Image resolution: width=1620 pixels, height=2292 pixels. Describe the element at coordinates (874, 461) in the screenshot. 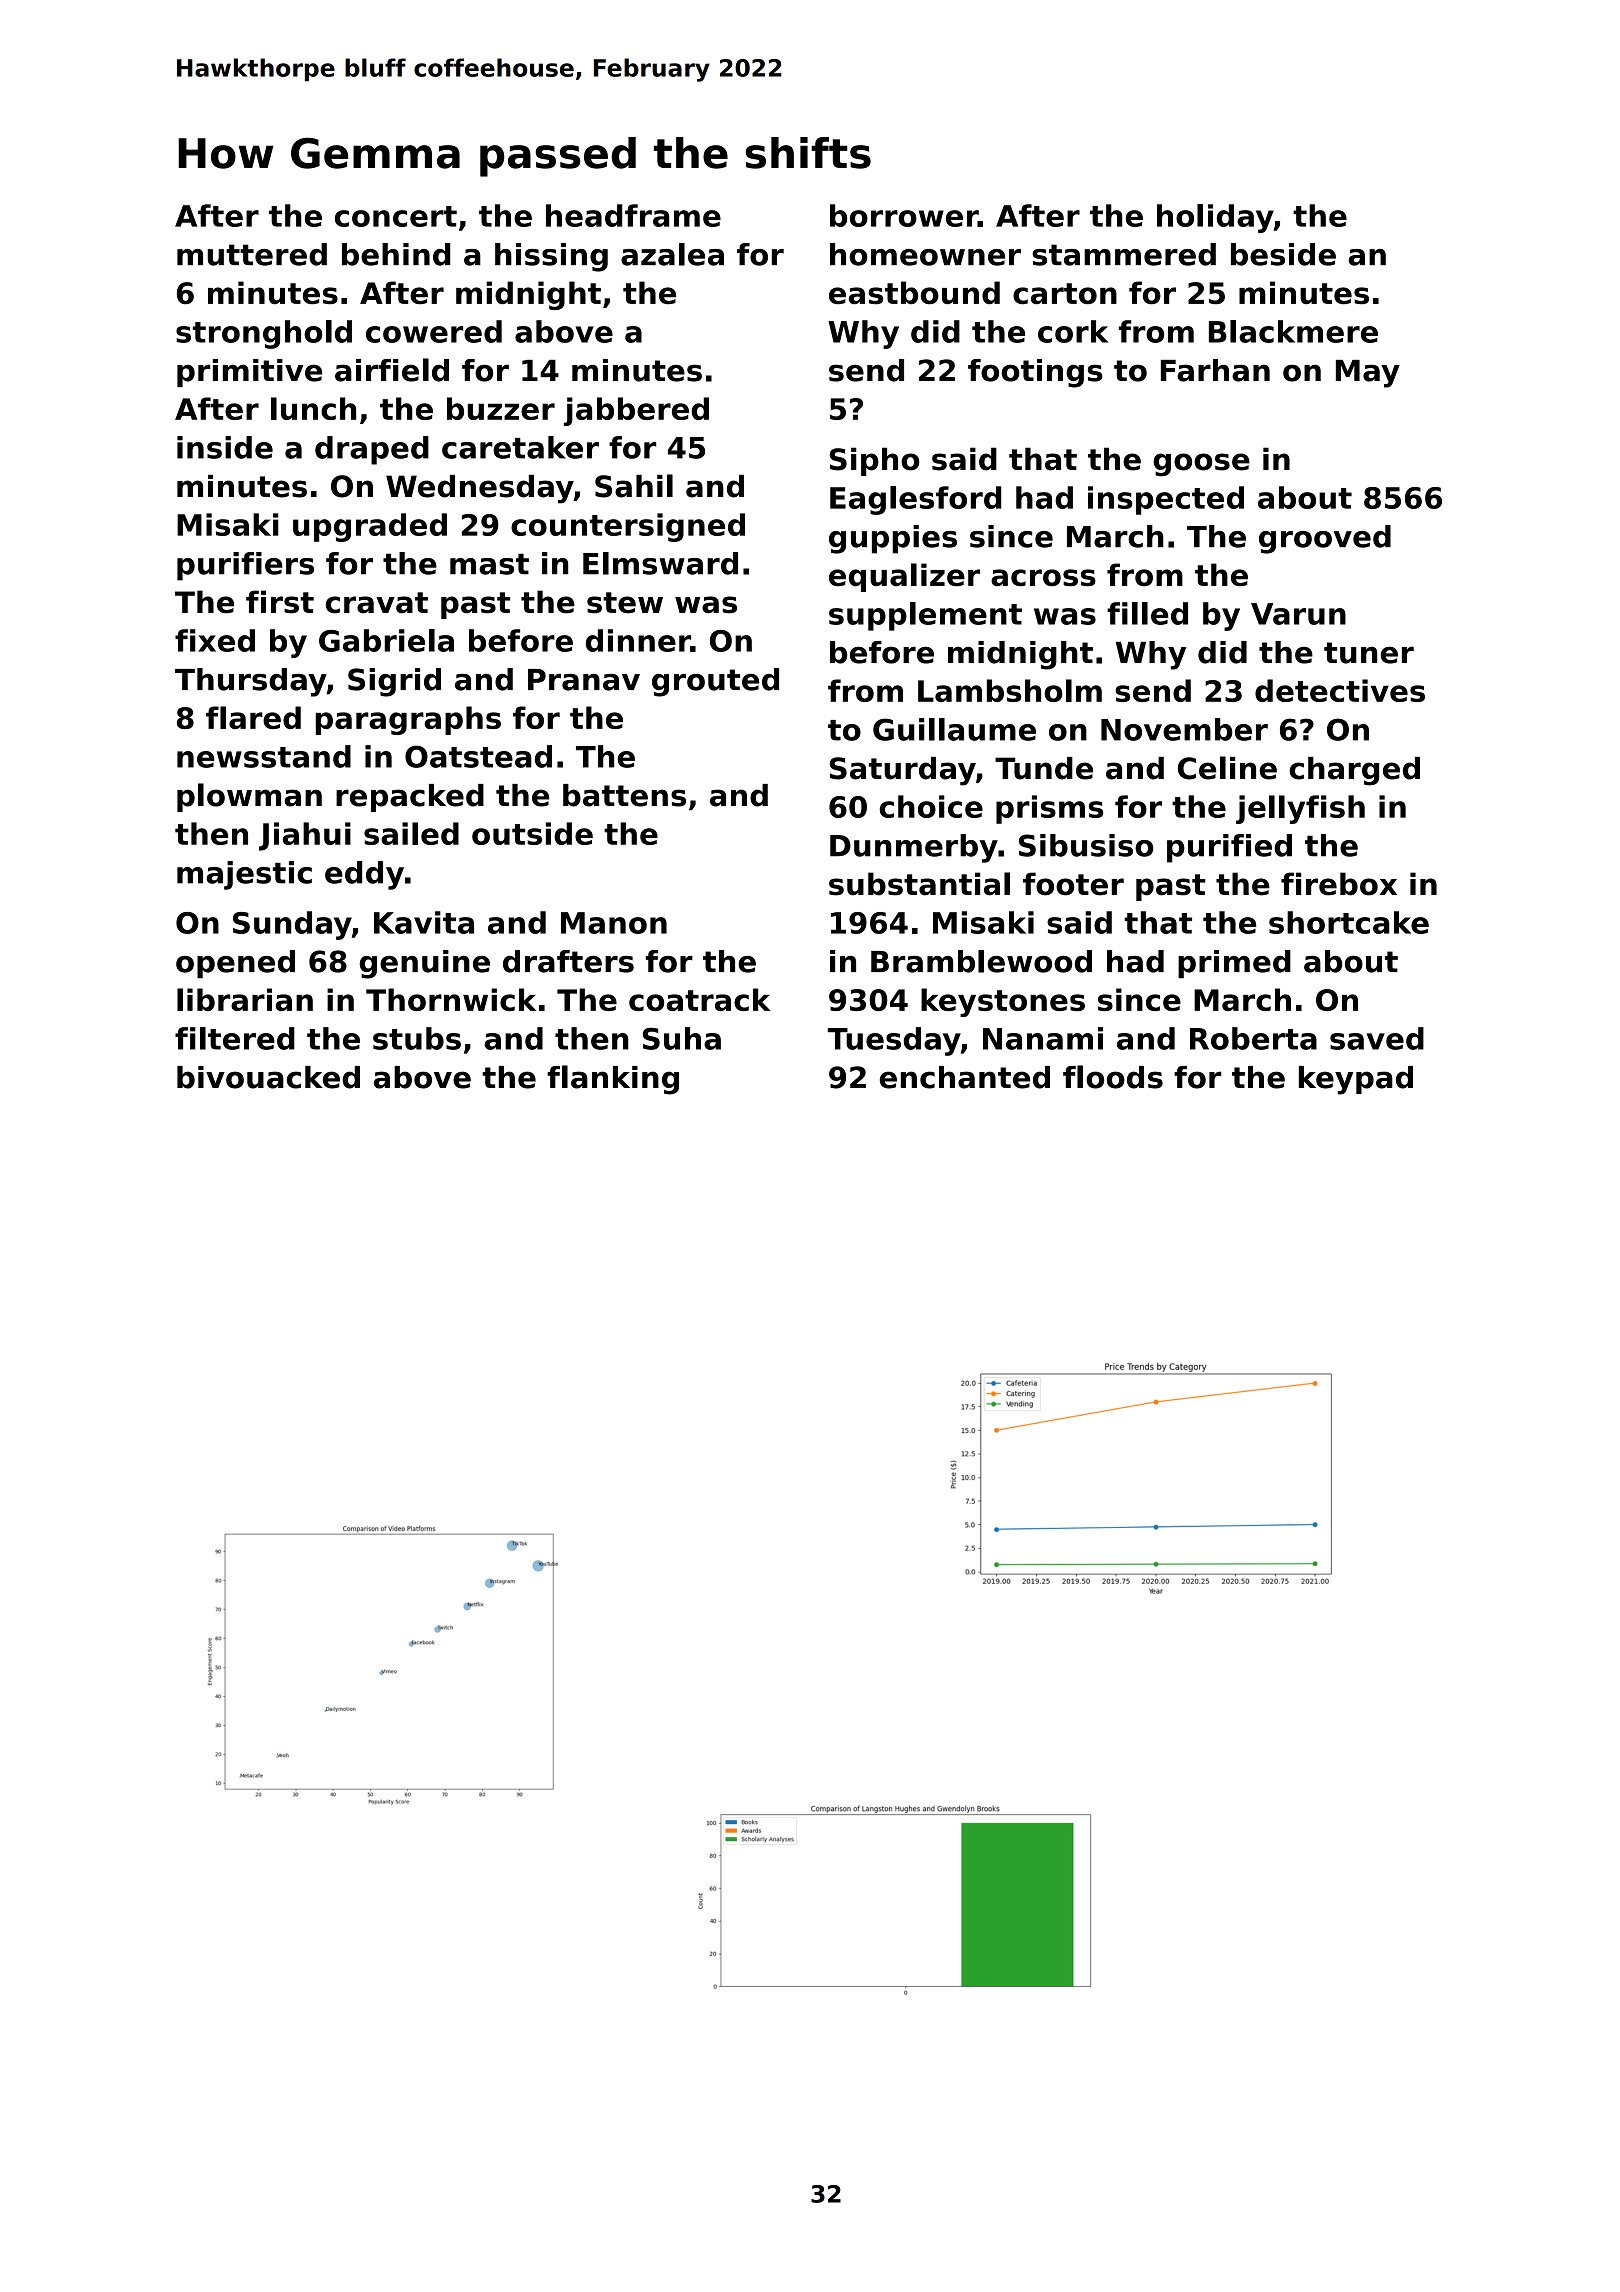

I see `Sipho` at that location.
